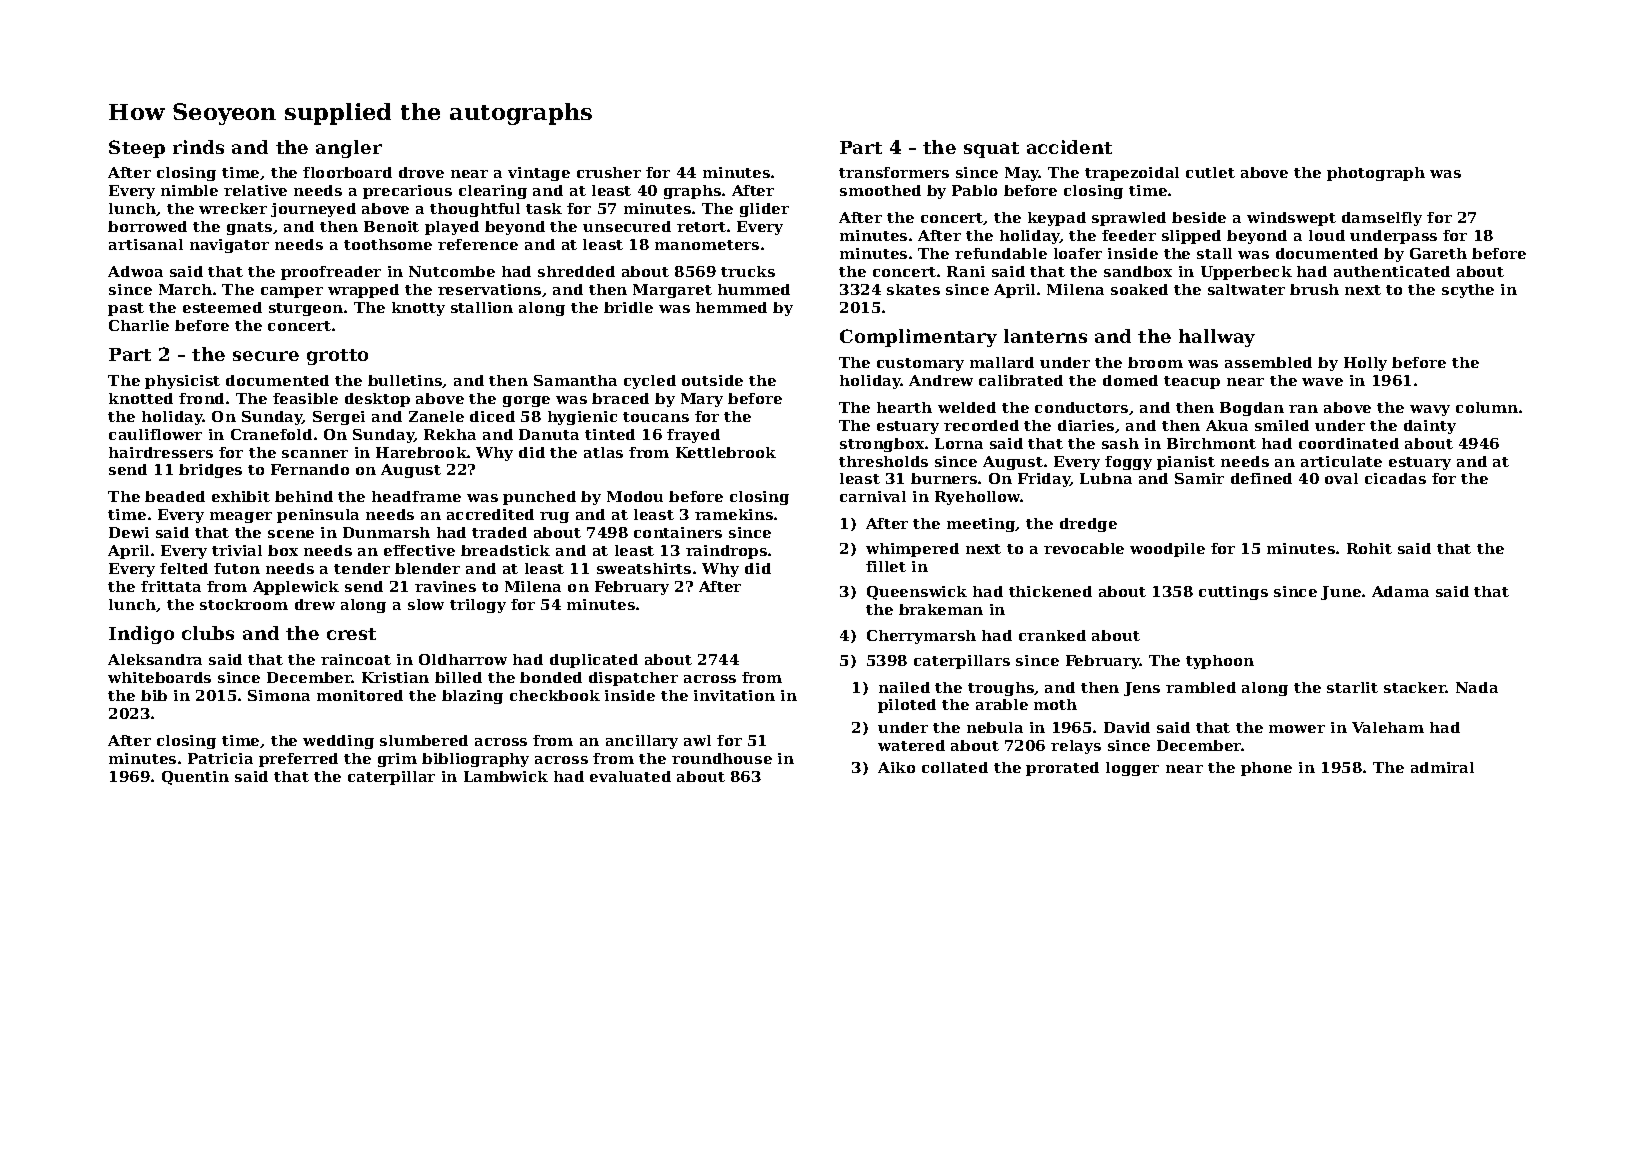 The image size is (1638, 1158). What do you see at coordinates (159, 677) in the screenshot?
I see `whiteboards` at bounding box center [159, 677].
